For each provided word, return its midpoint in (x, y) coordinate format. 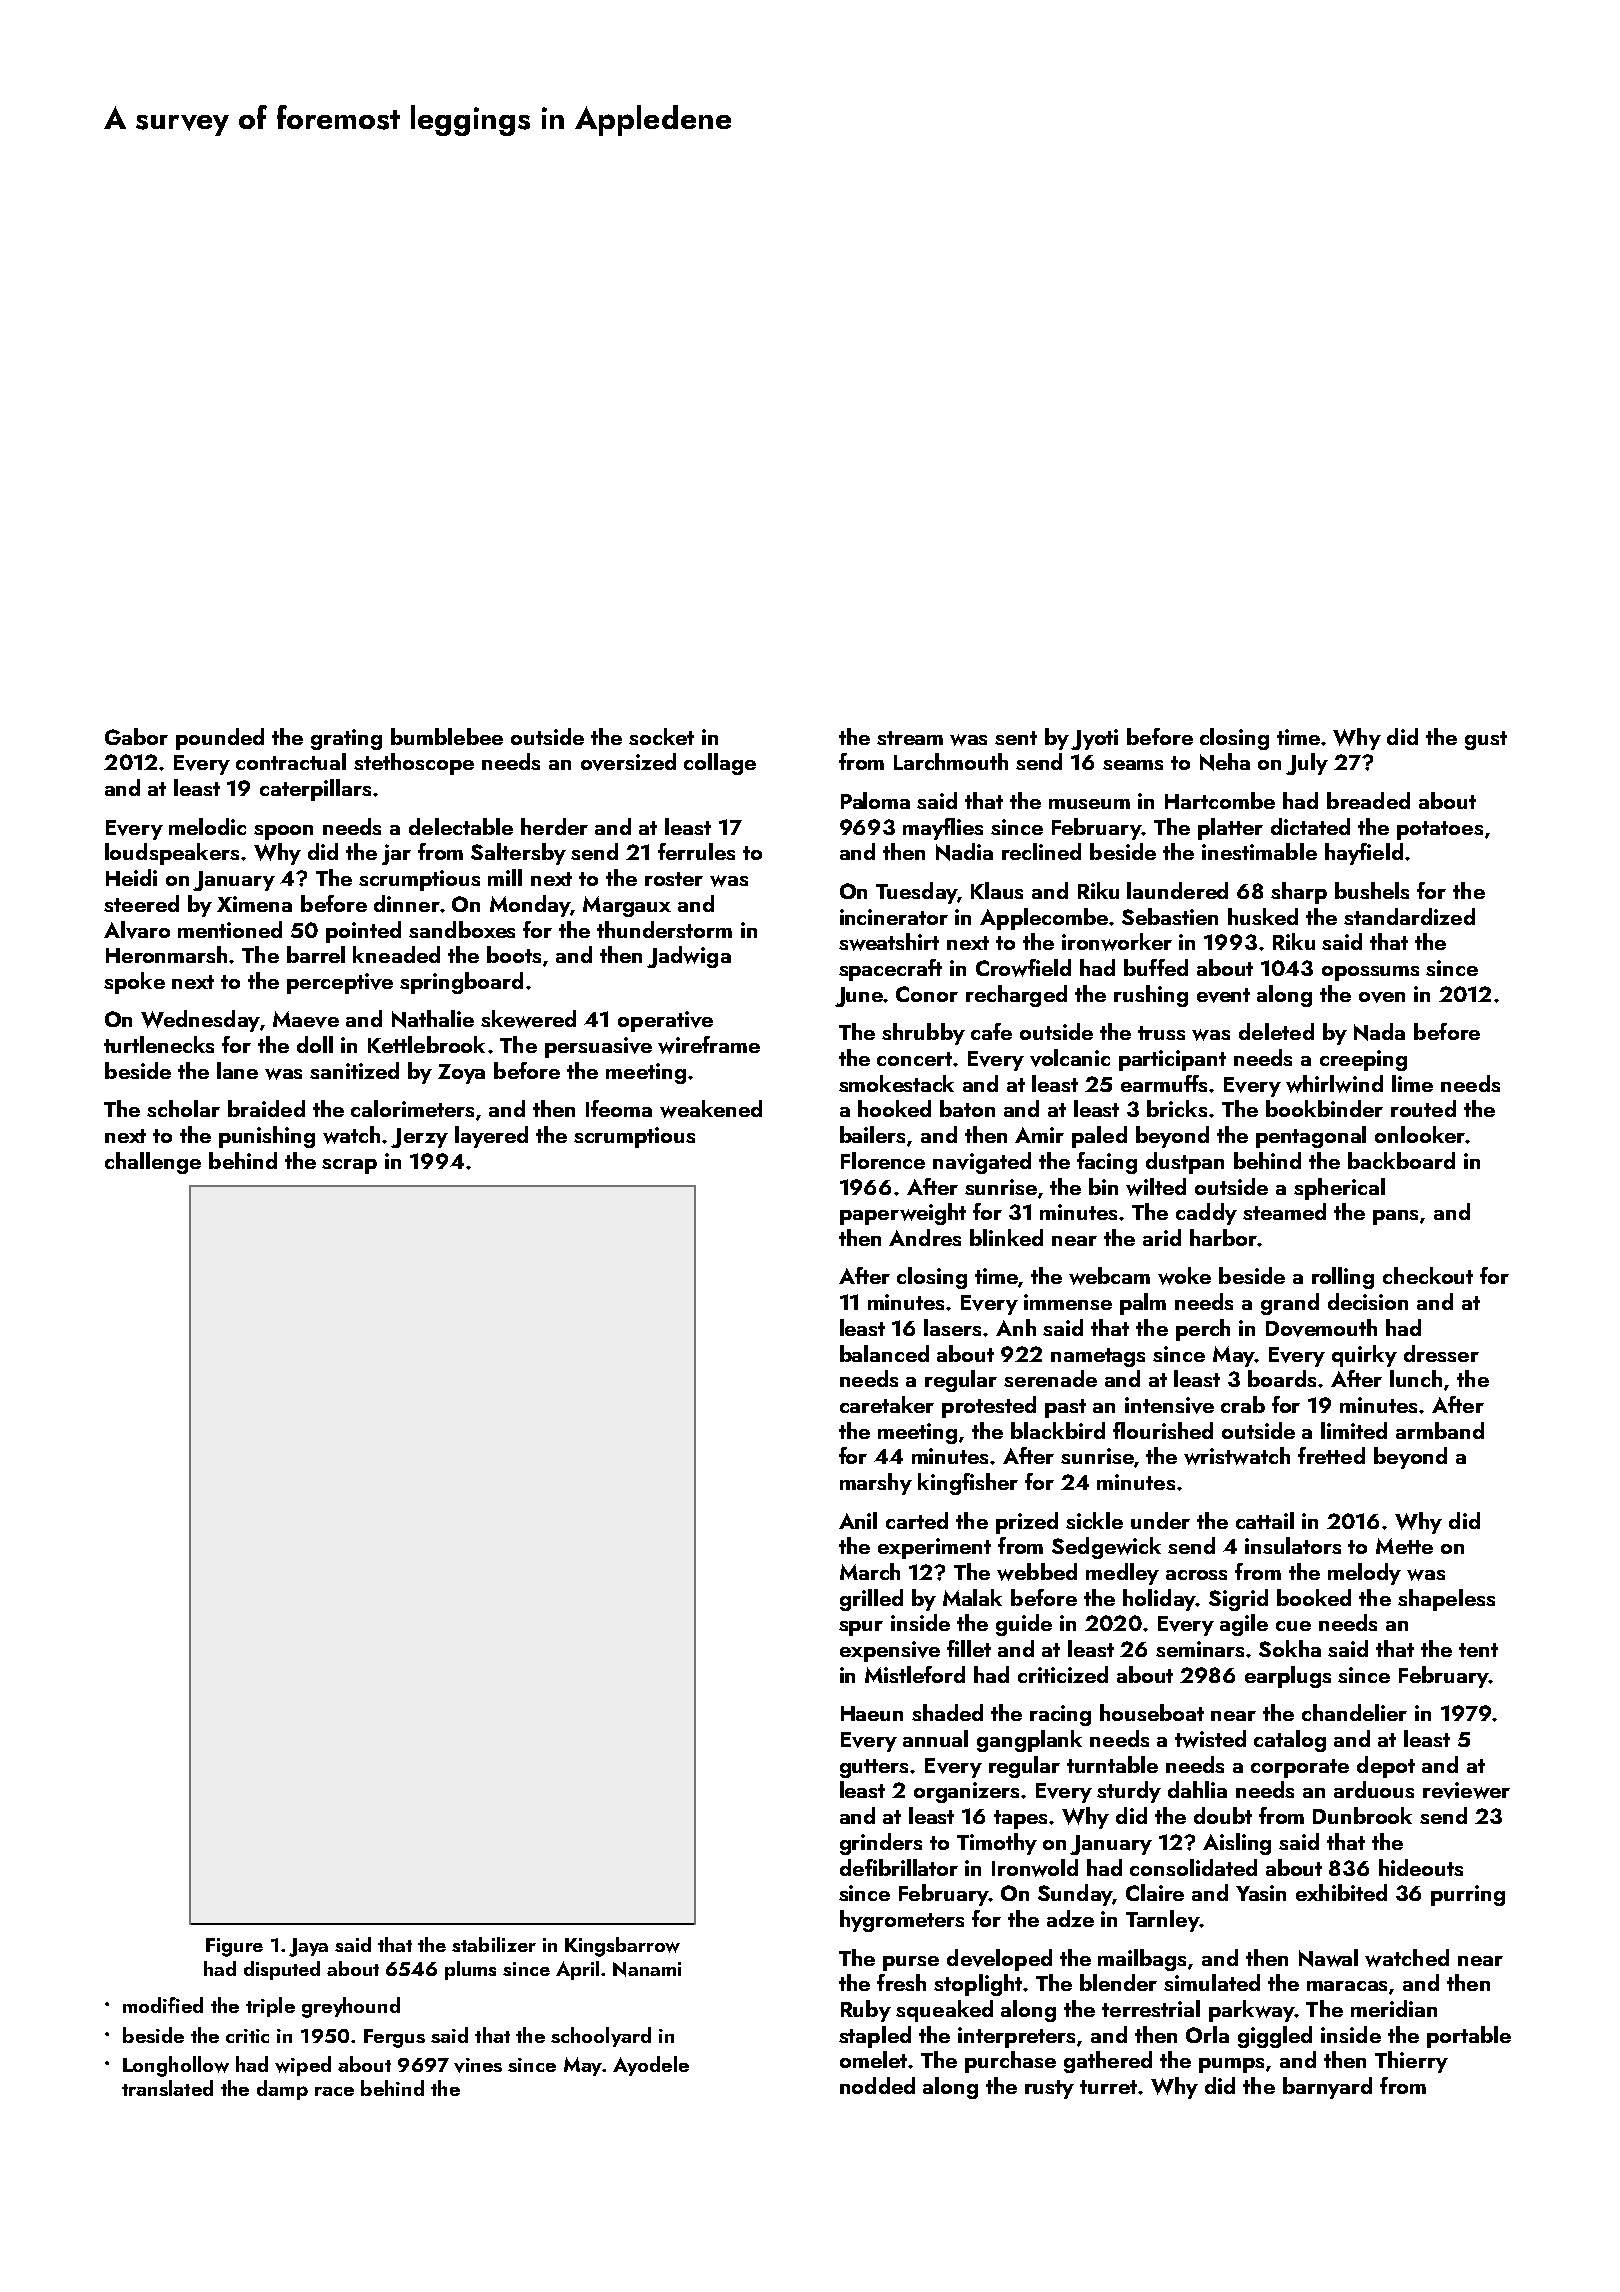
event (1223, 995)
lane (237, 1070)
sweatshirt (889, 942)
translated (167, 2088)
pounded (220, 739)
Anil (858, 1520)
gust (1486, 740)
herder (554, 826)
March (870, 1571)
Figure (234, 1947)
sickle (1094, 1520)
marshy (876, 1484)
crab (1243, 1404)
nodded (877, 2085)
